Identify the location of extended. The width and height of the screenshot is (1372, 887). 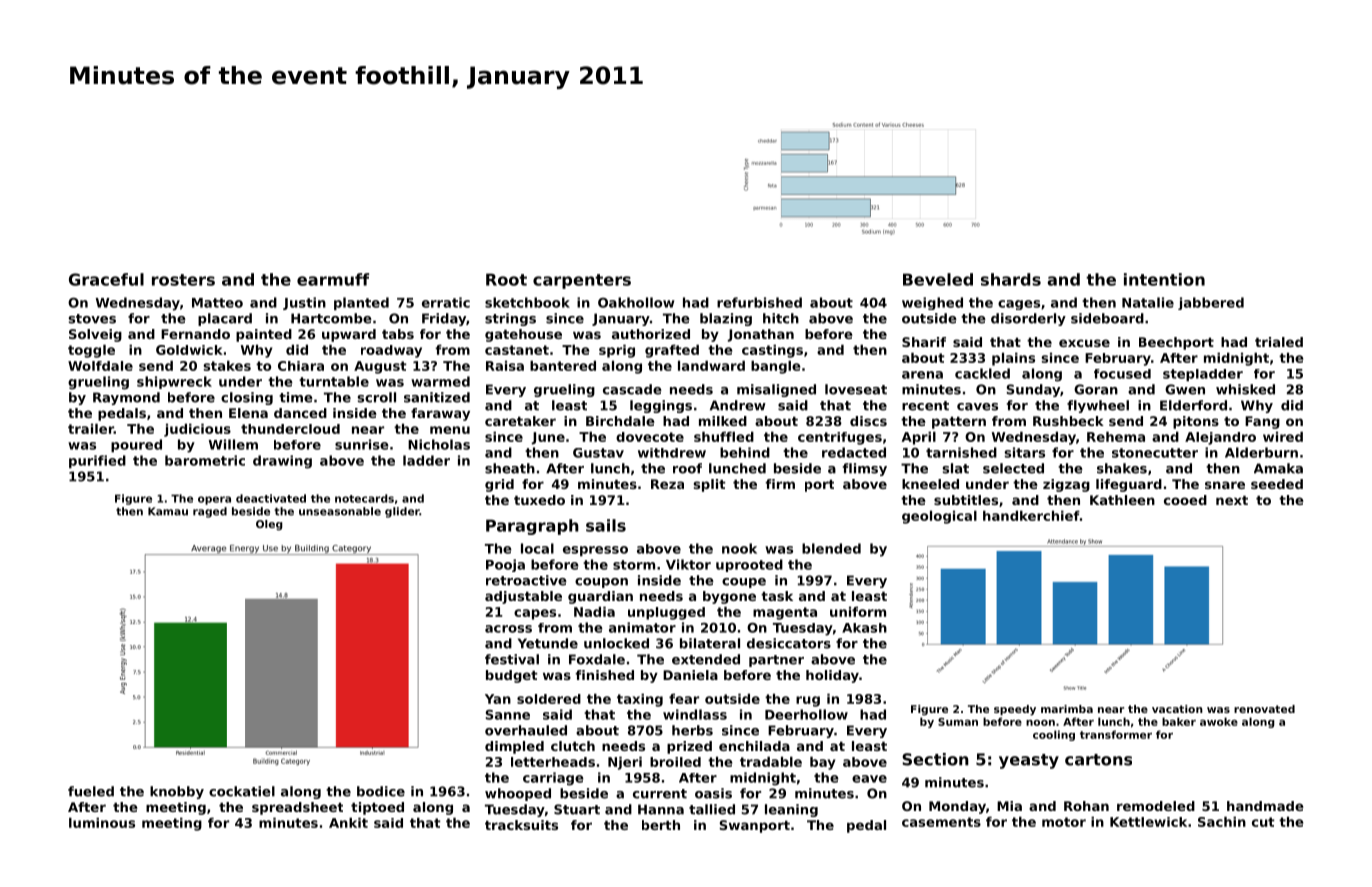
(706, 659).
